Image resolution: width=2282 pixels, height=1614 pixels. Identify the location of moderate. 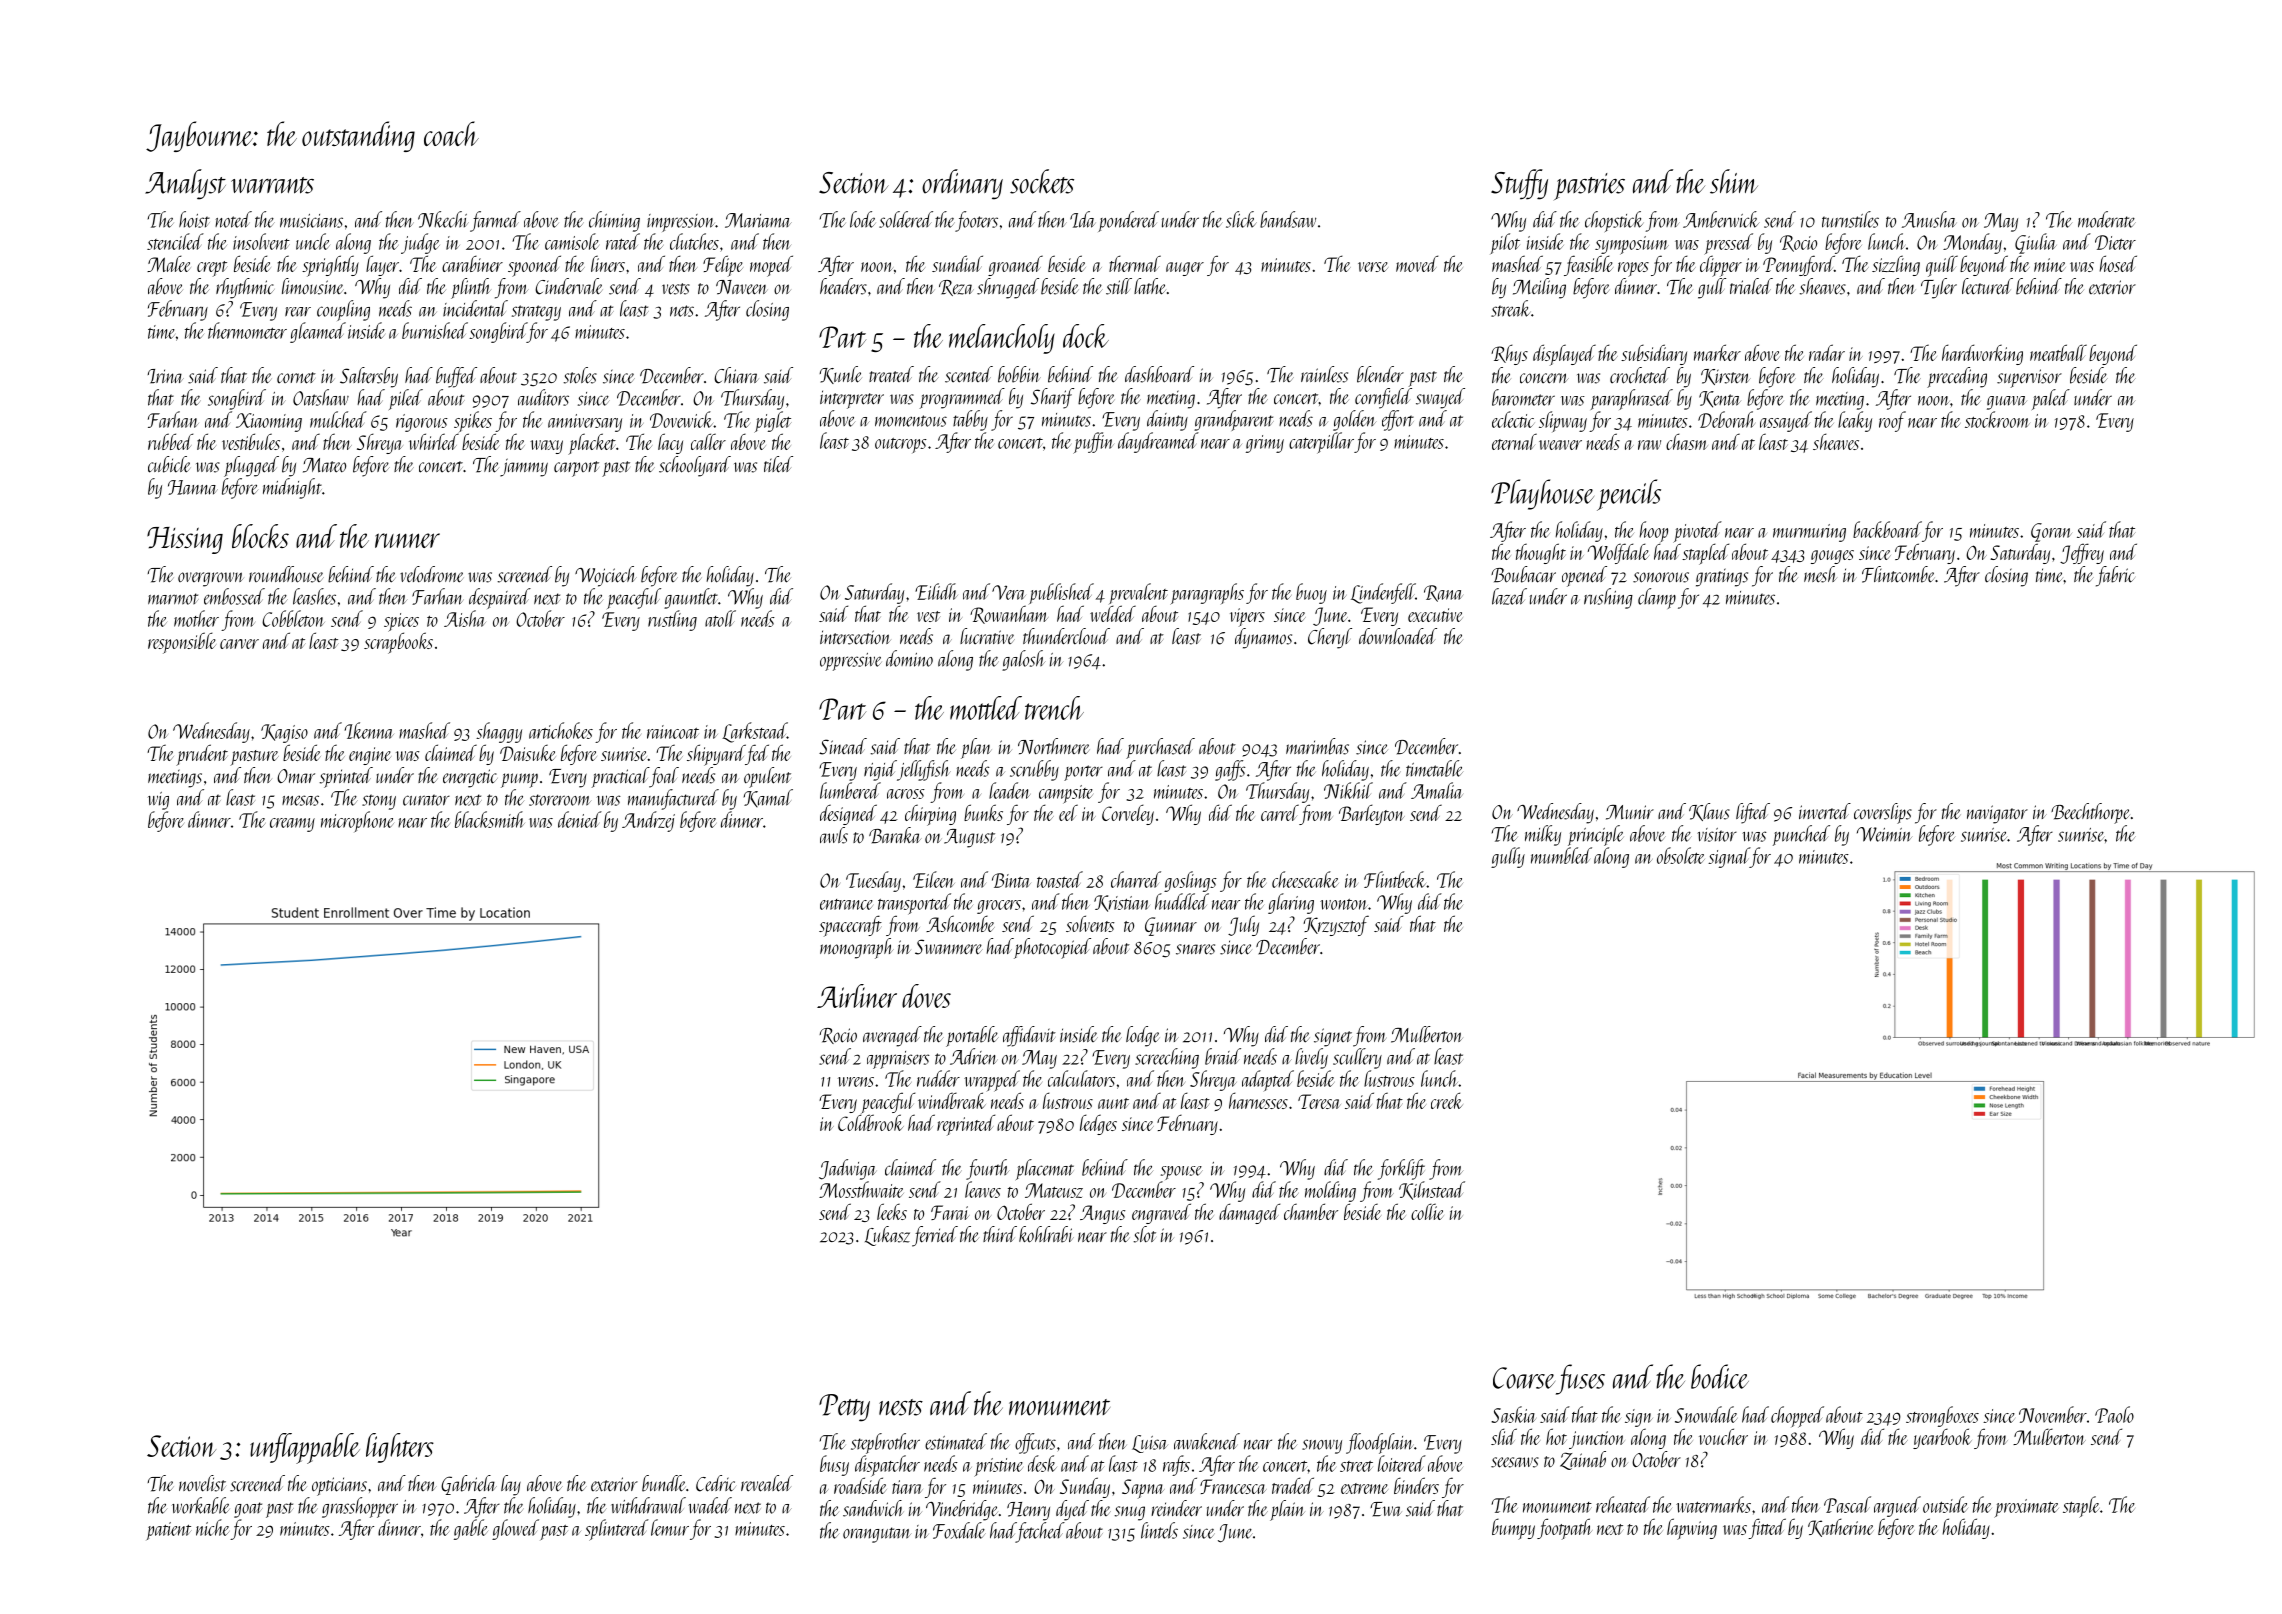
(2107, 219).
